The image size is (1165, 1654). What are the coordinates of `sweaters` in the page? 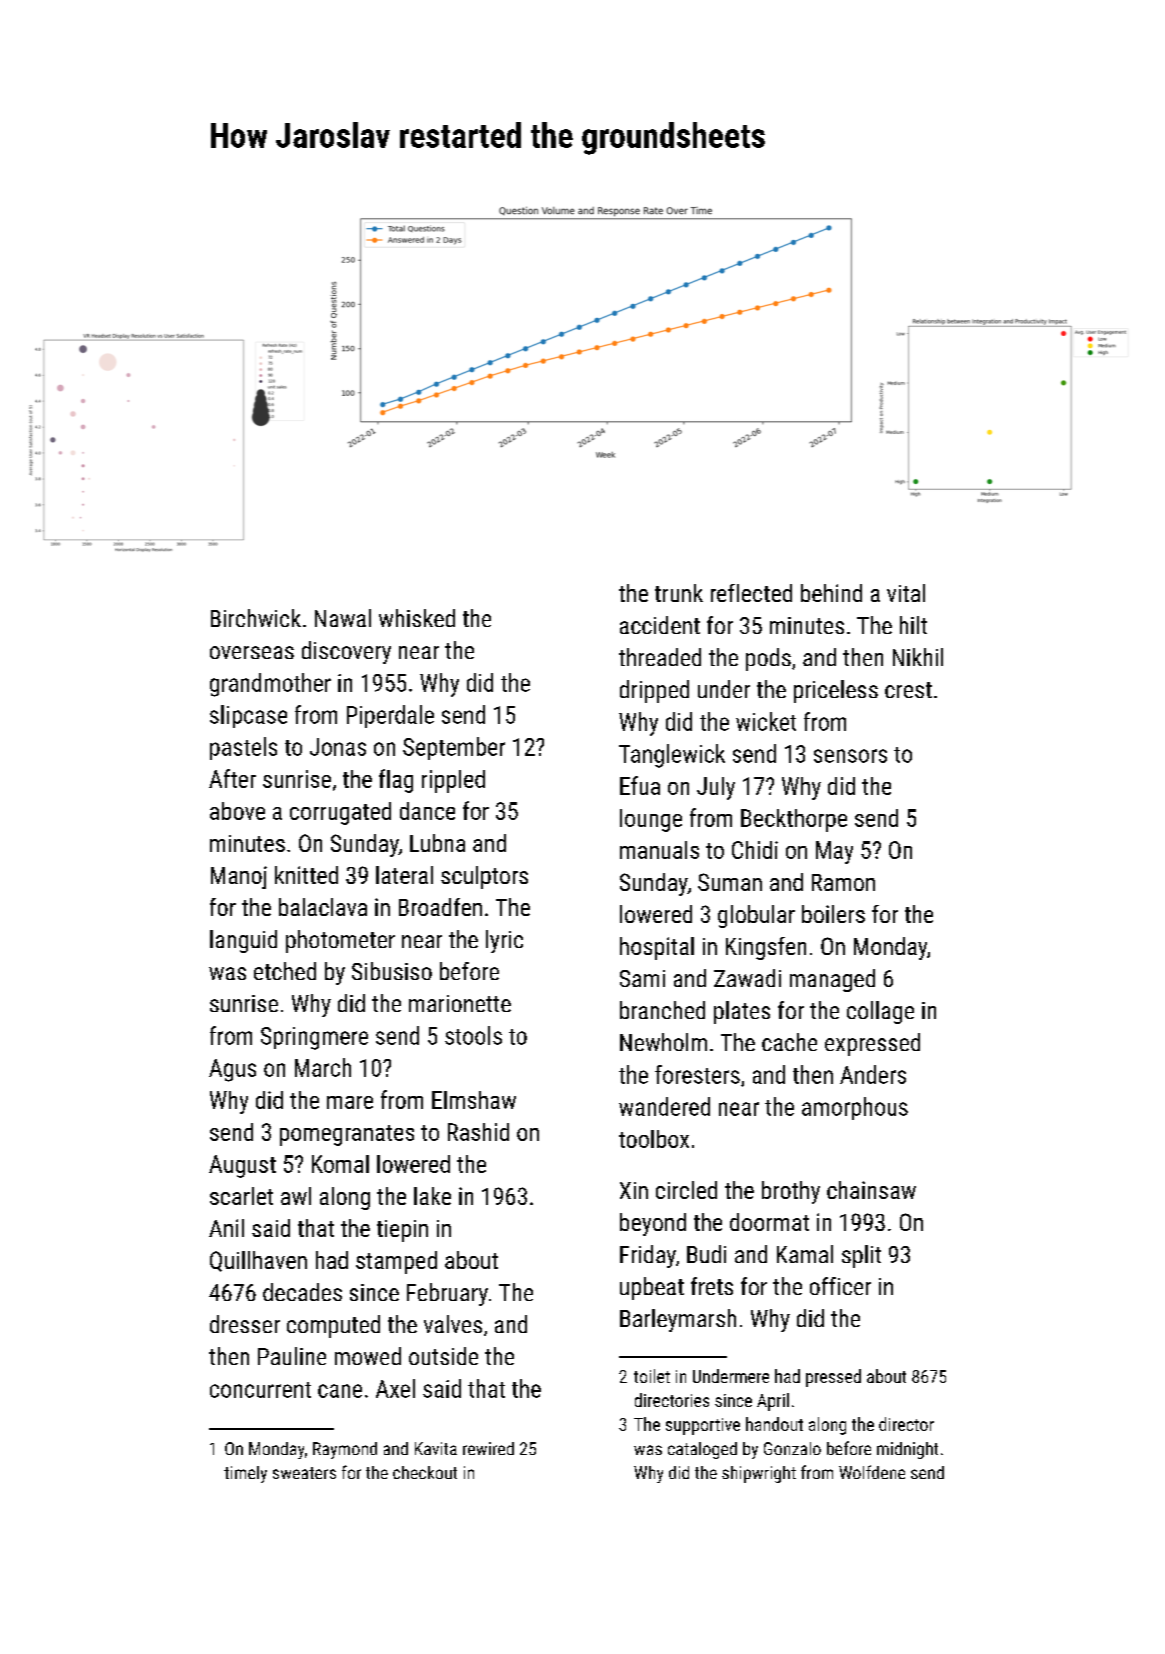 It's located at (304, 1473).
